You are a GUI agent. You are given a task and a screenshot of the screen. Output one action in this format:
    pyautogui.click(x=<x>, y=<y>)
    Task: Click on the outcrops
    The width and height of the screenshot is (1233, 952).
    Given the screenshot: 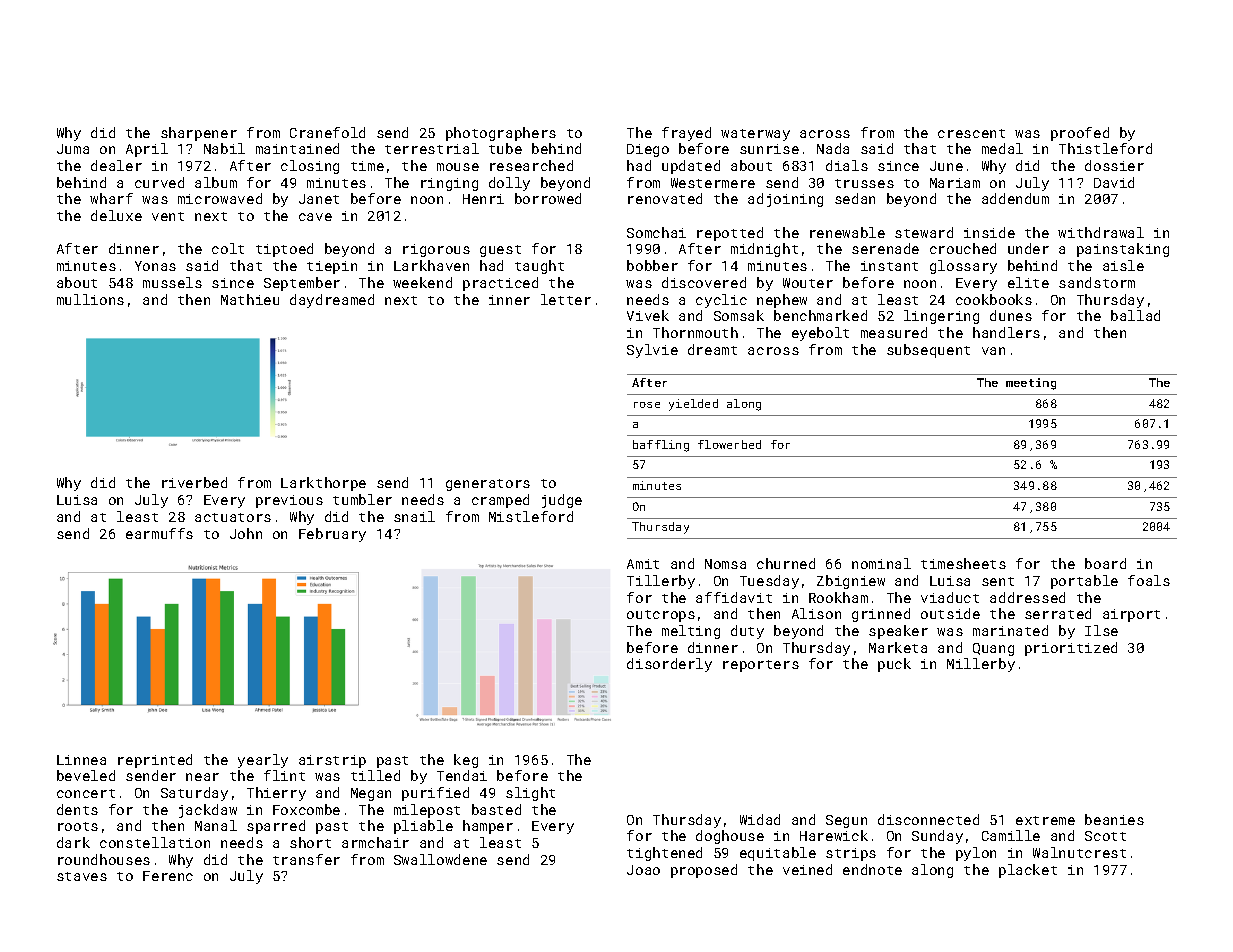 What is the action you would take?
    pyautogui.click(x=661, y=616)
